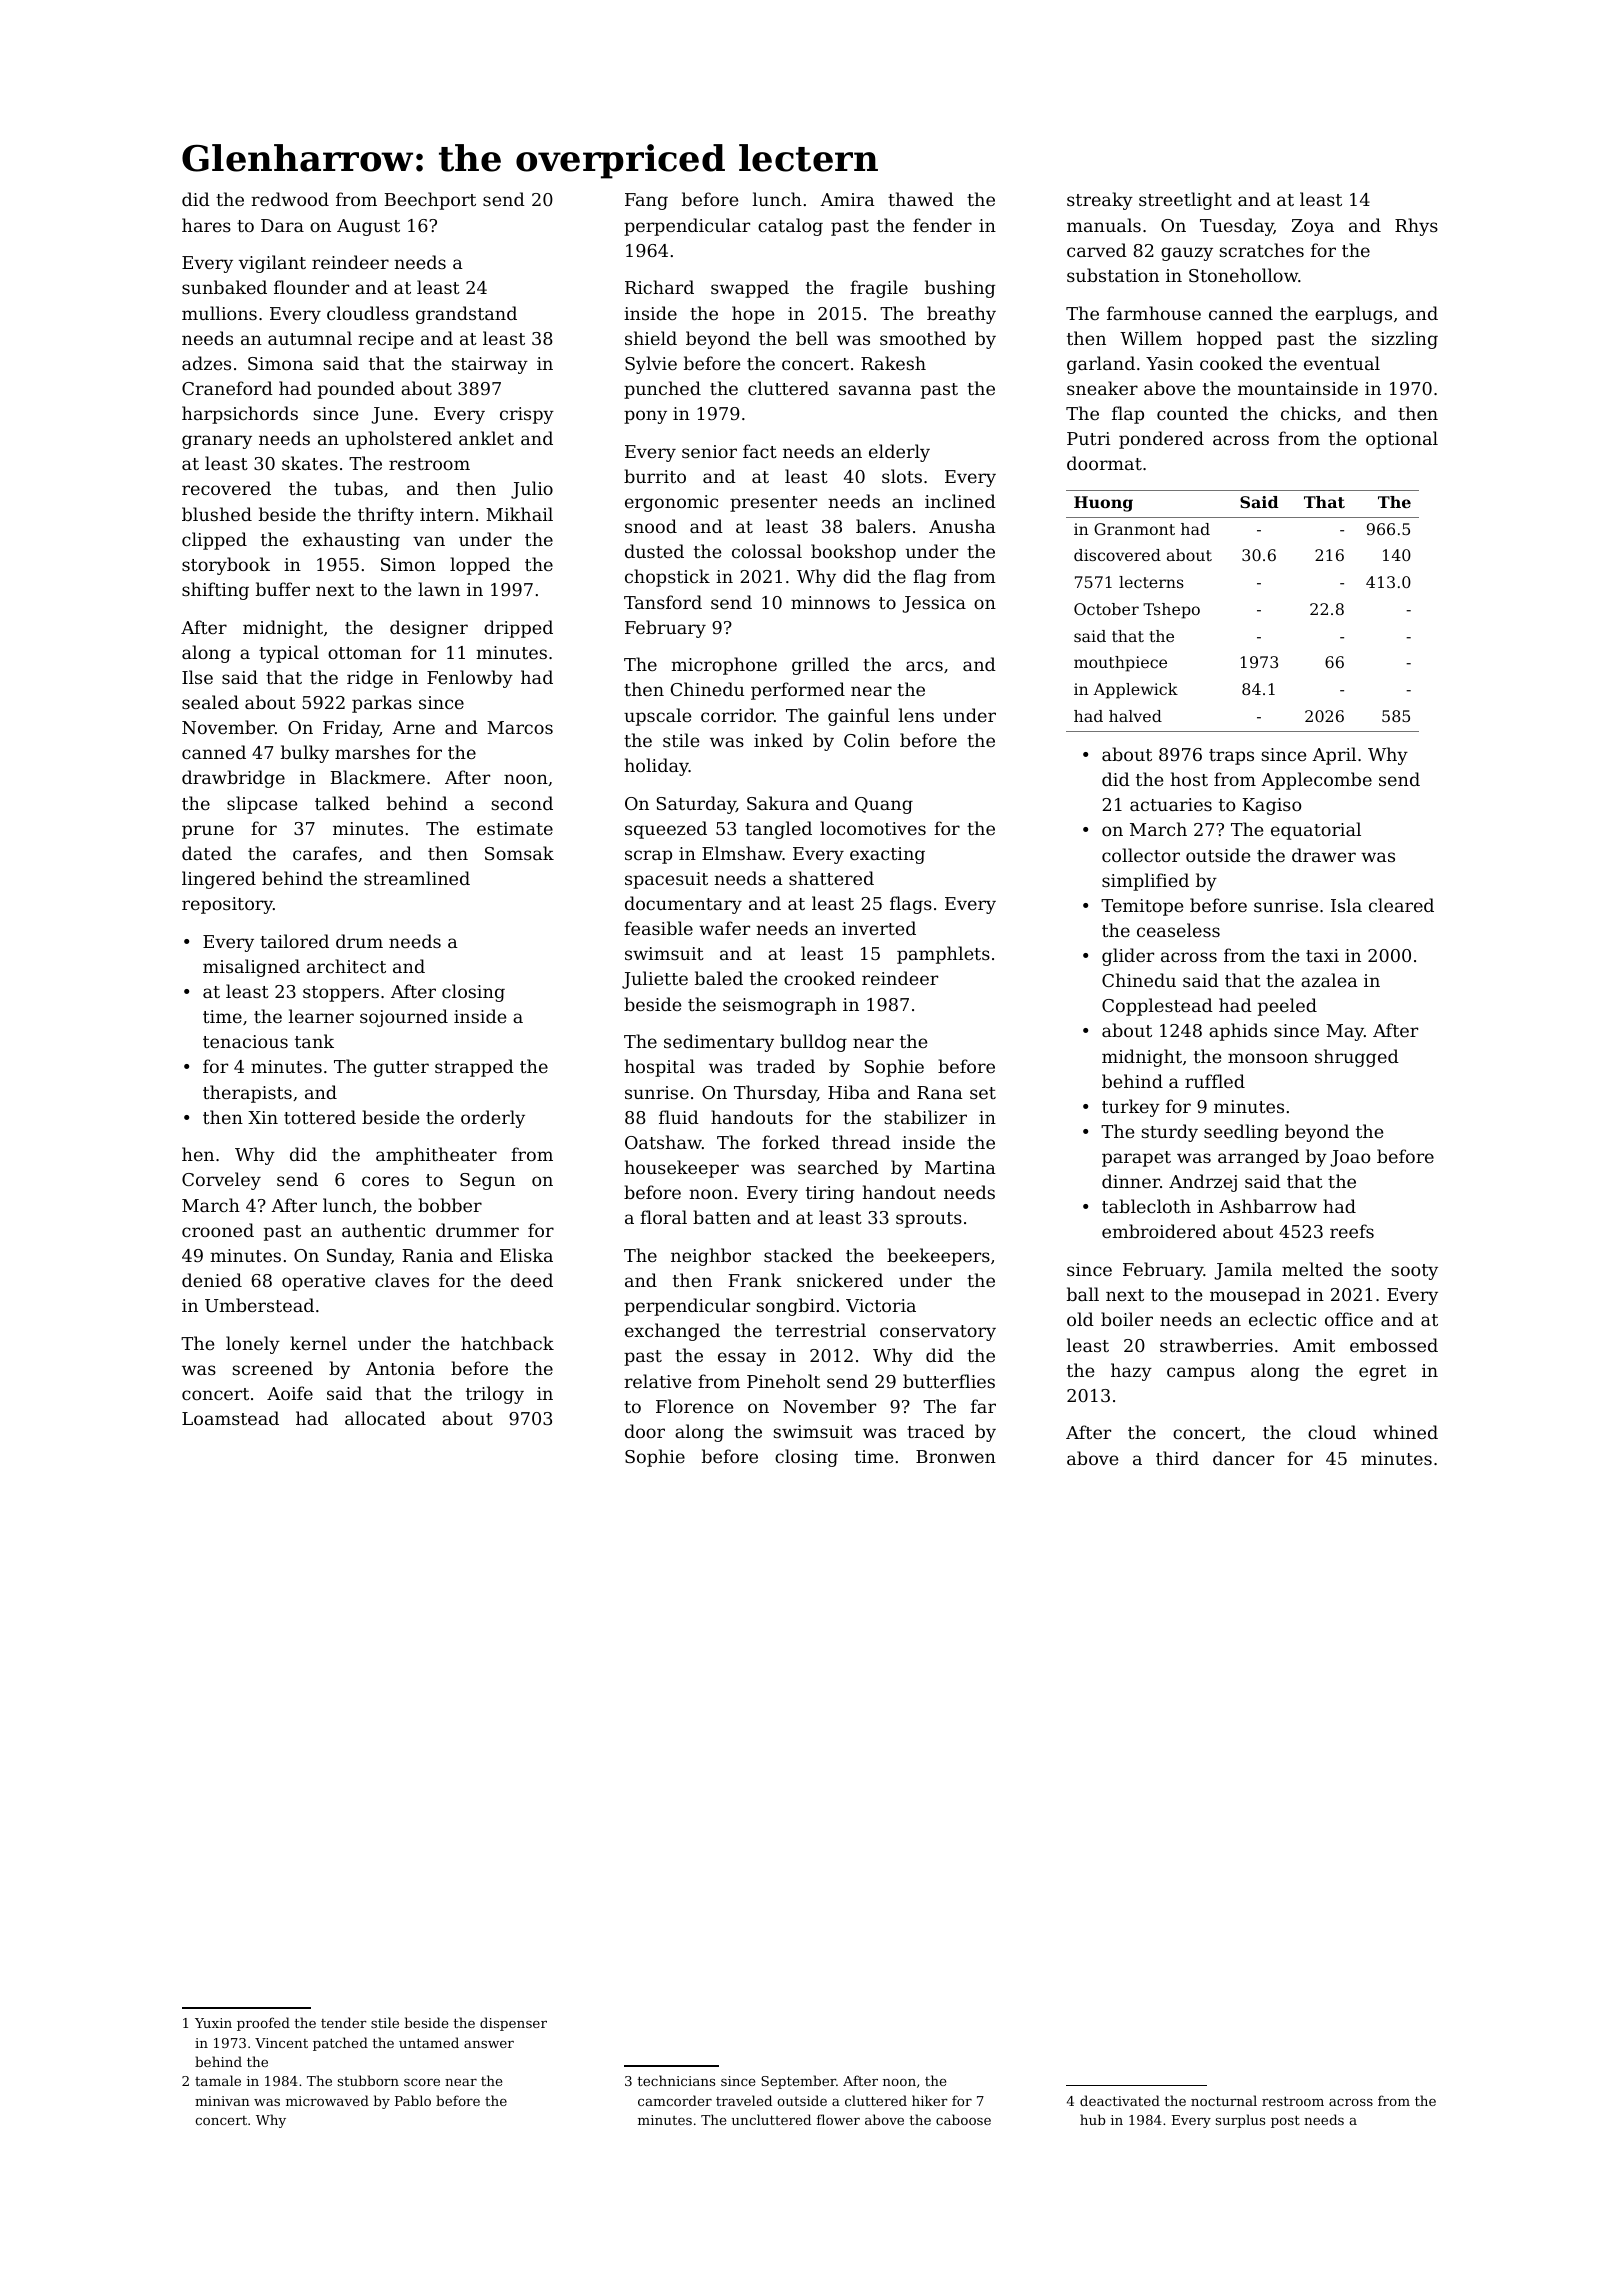 The image size is (1620, 2292). What do you see at coordinates (881, 1305) in the screenshot?
I see `Victoria` at bounding box center [881, 1305].
